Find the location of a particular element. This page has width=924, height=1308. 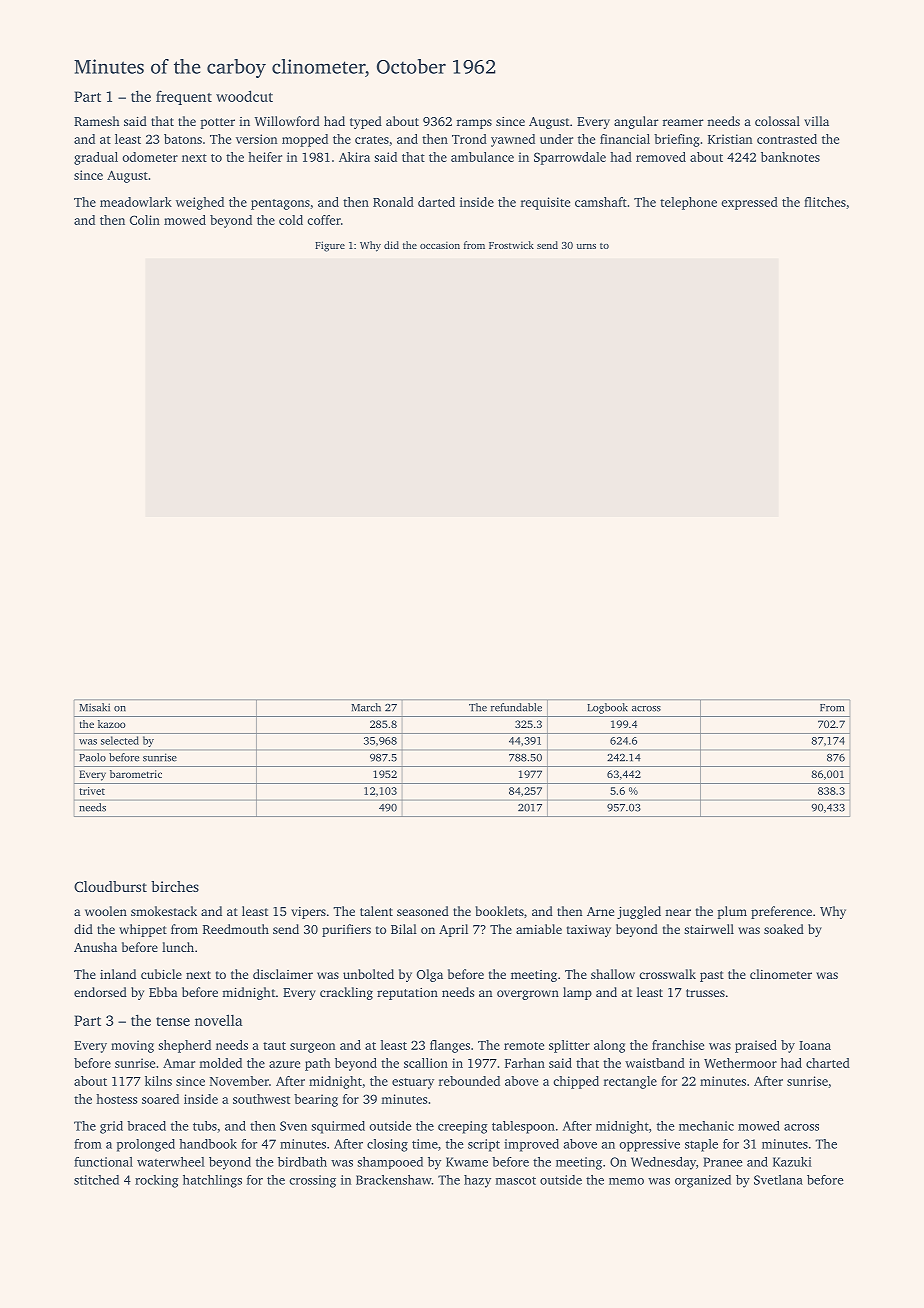

endorsed is located at coordinates (100, 992).
